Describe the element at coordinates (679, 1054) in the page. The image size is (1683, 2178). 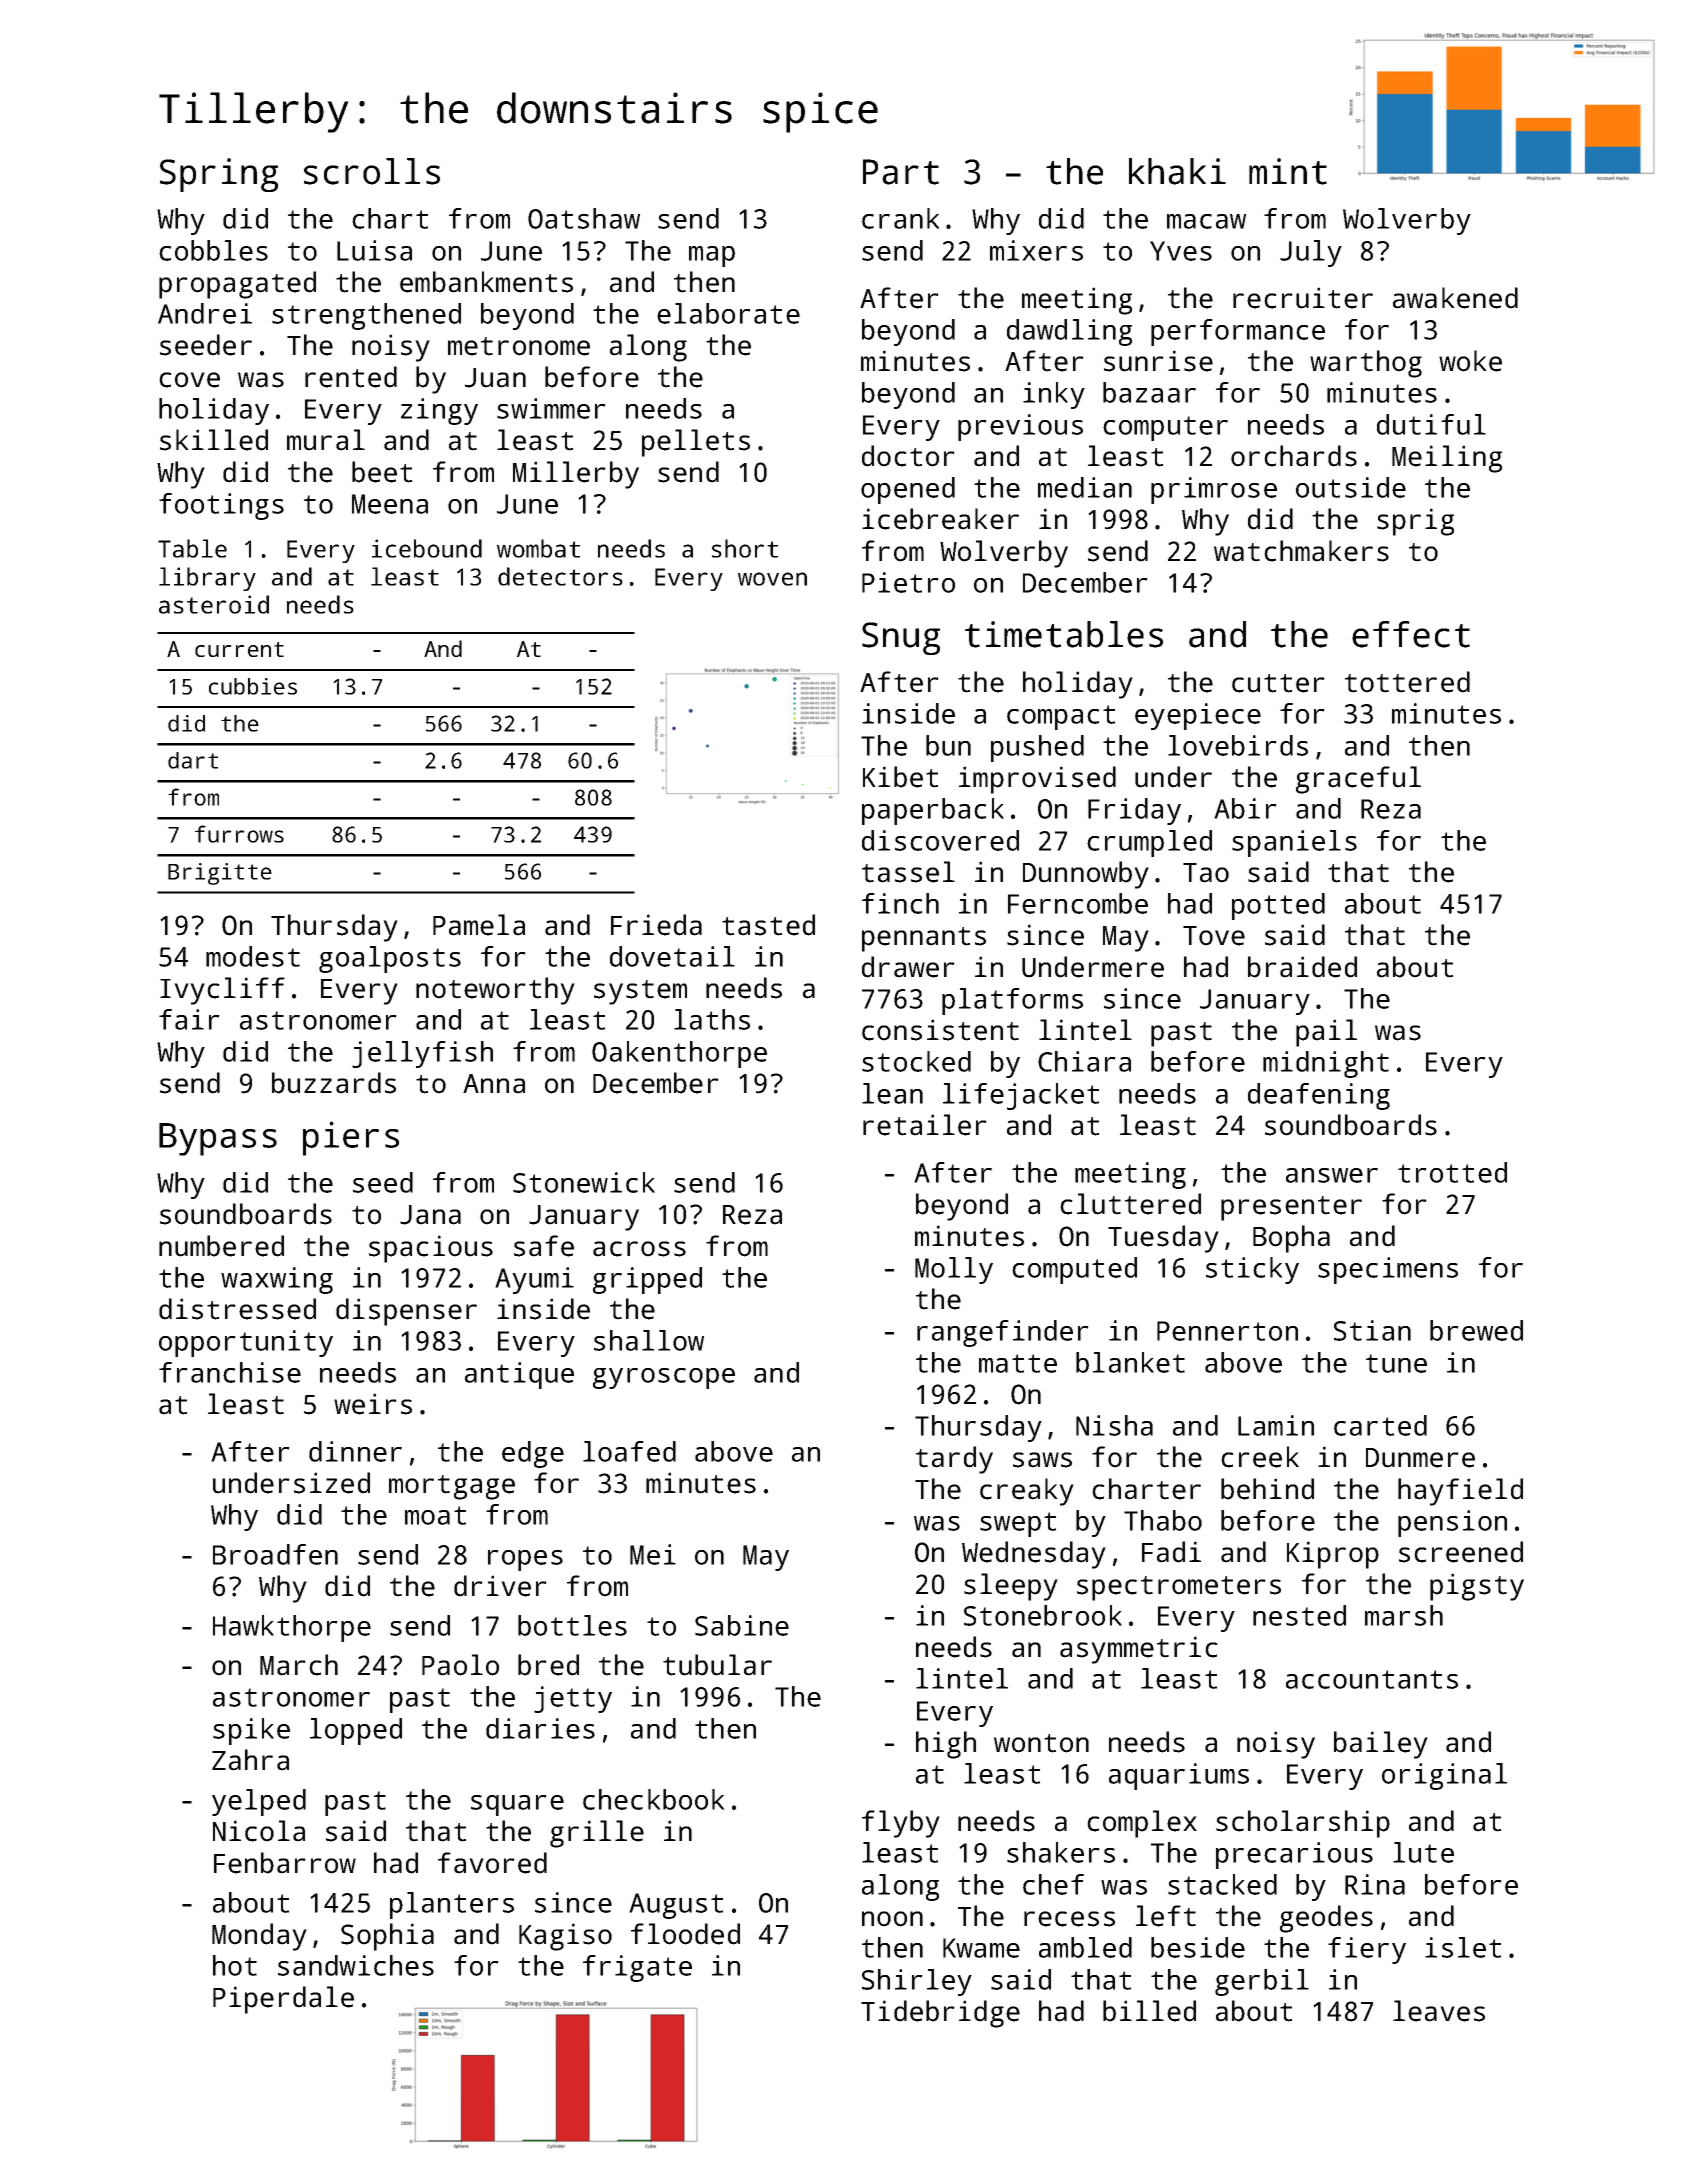
I see `Oakenthorpe` at that location.
